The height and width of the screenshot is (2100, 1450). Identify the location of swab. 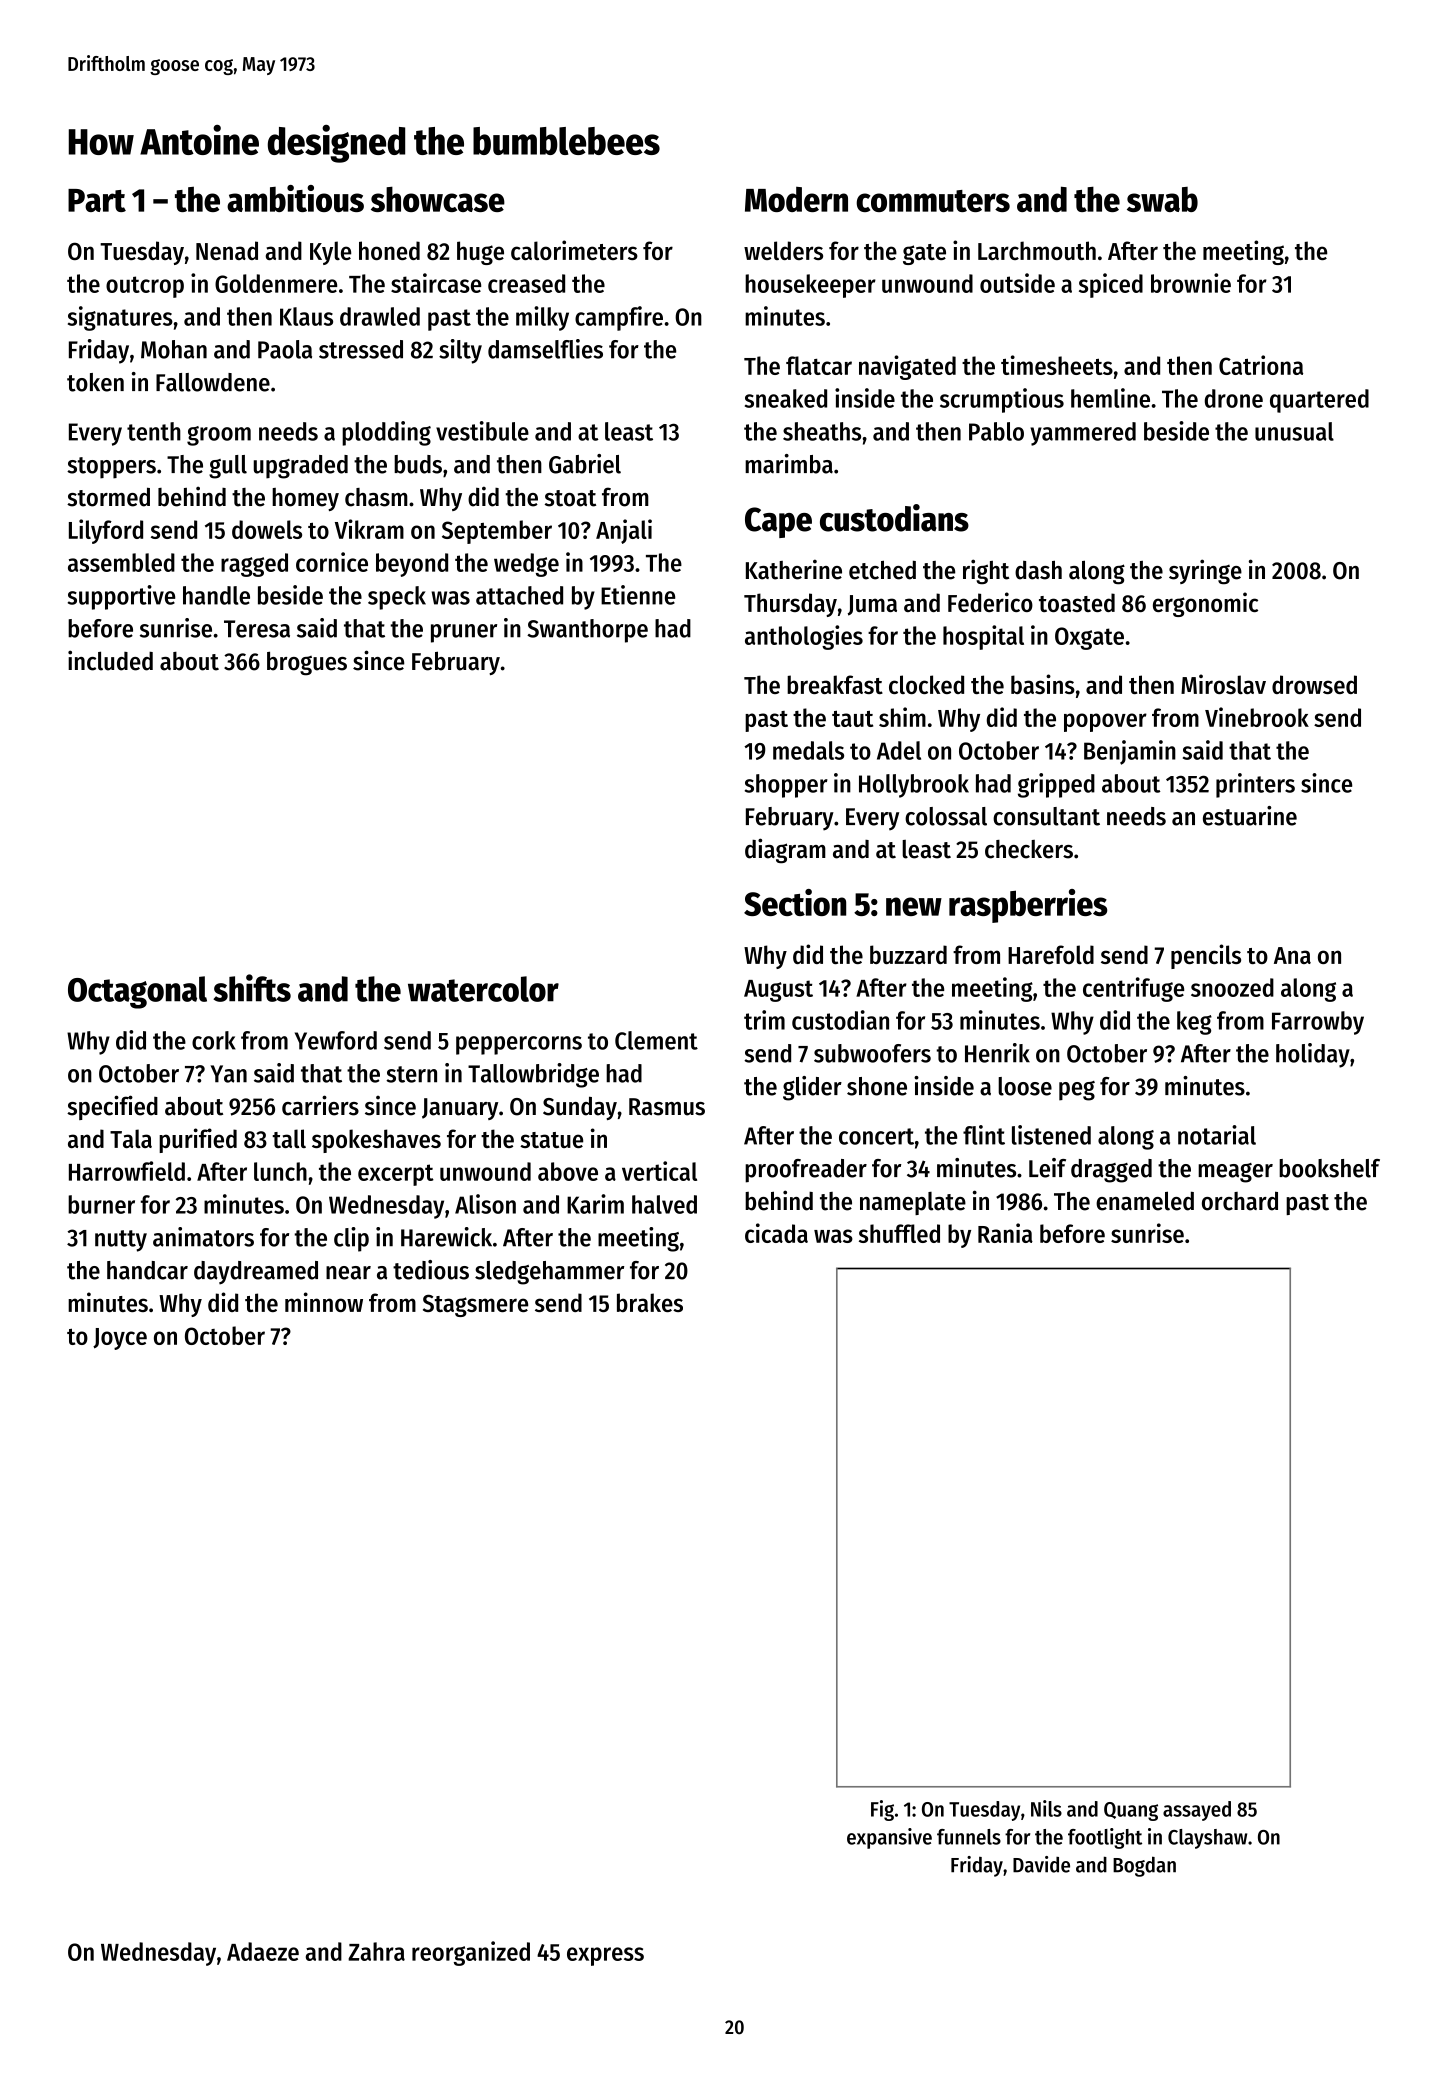
(1162, 199).
